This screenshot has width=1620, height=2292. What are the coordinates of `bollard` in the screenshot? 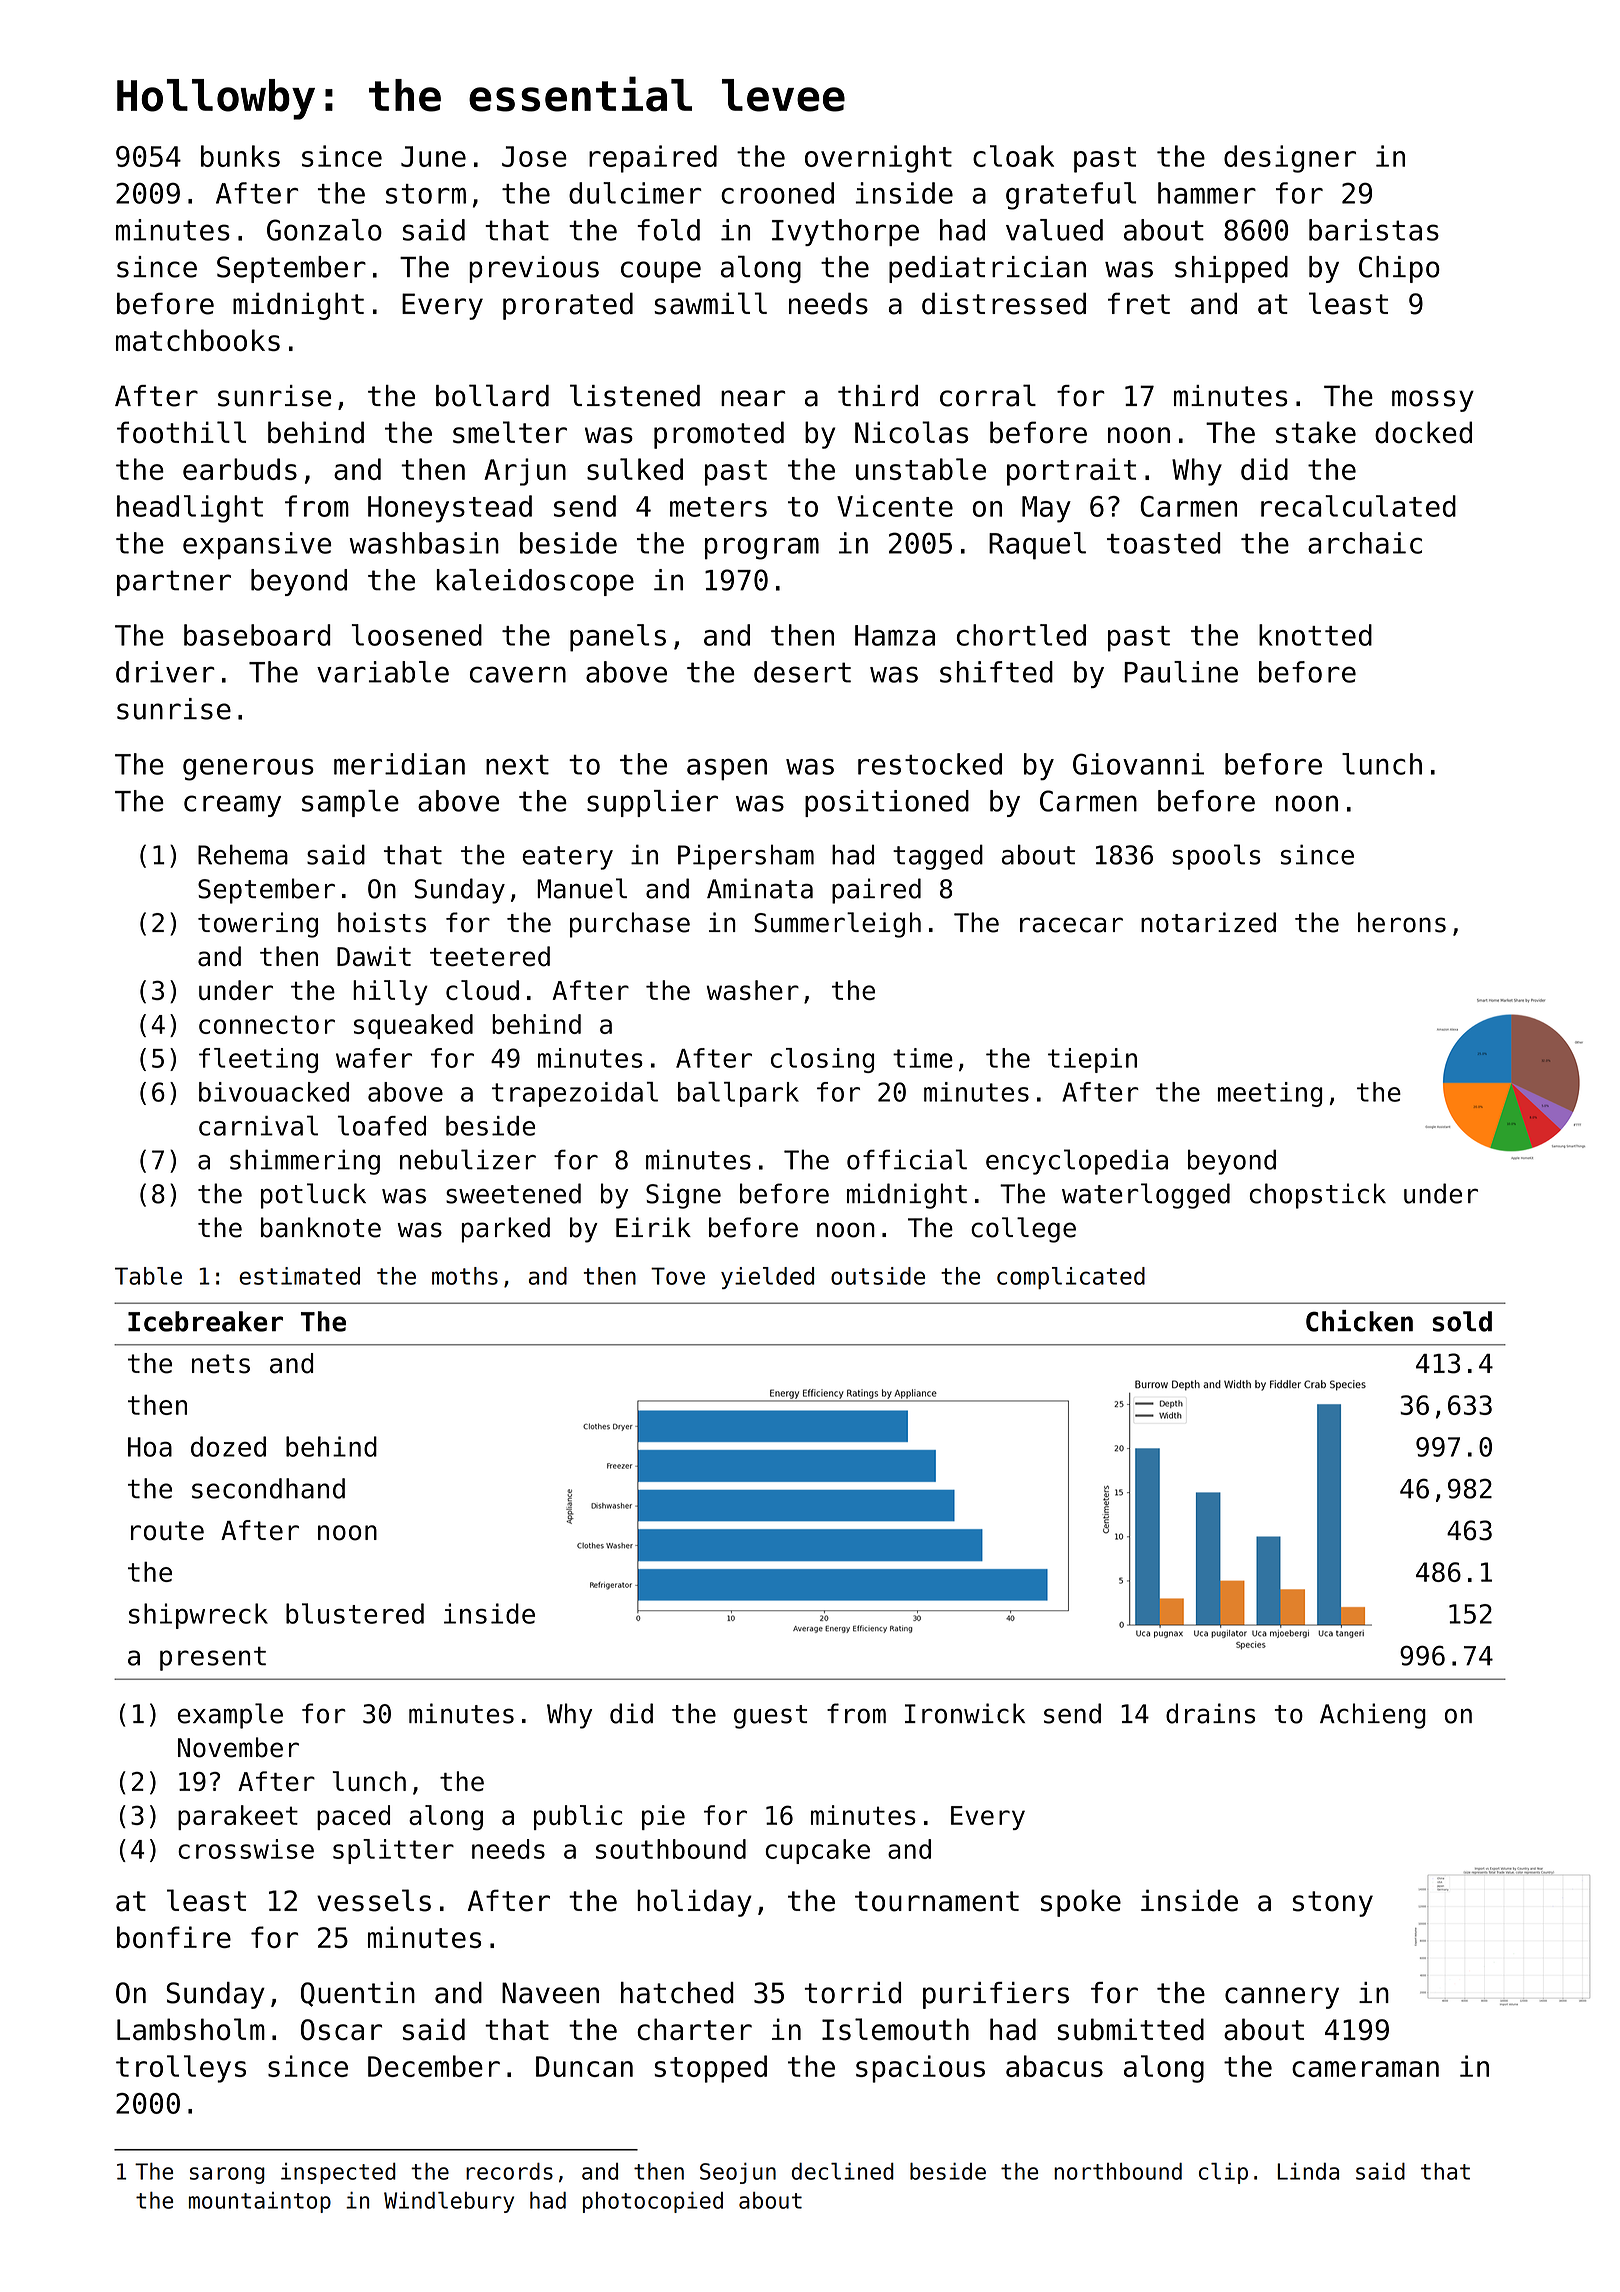 It's located at (492, 395).
